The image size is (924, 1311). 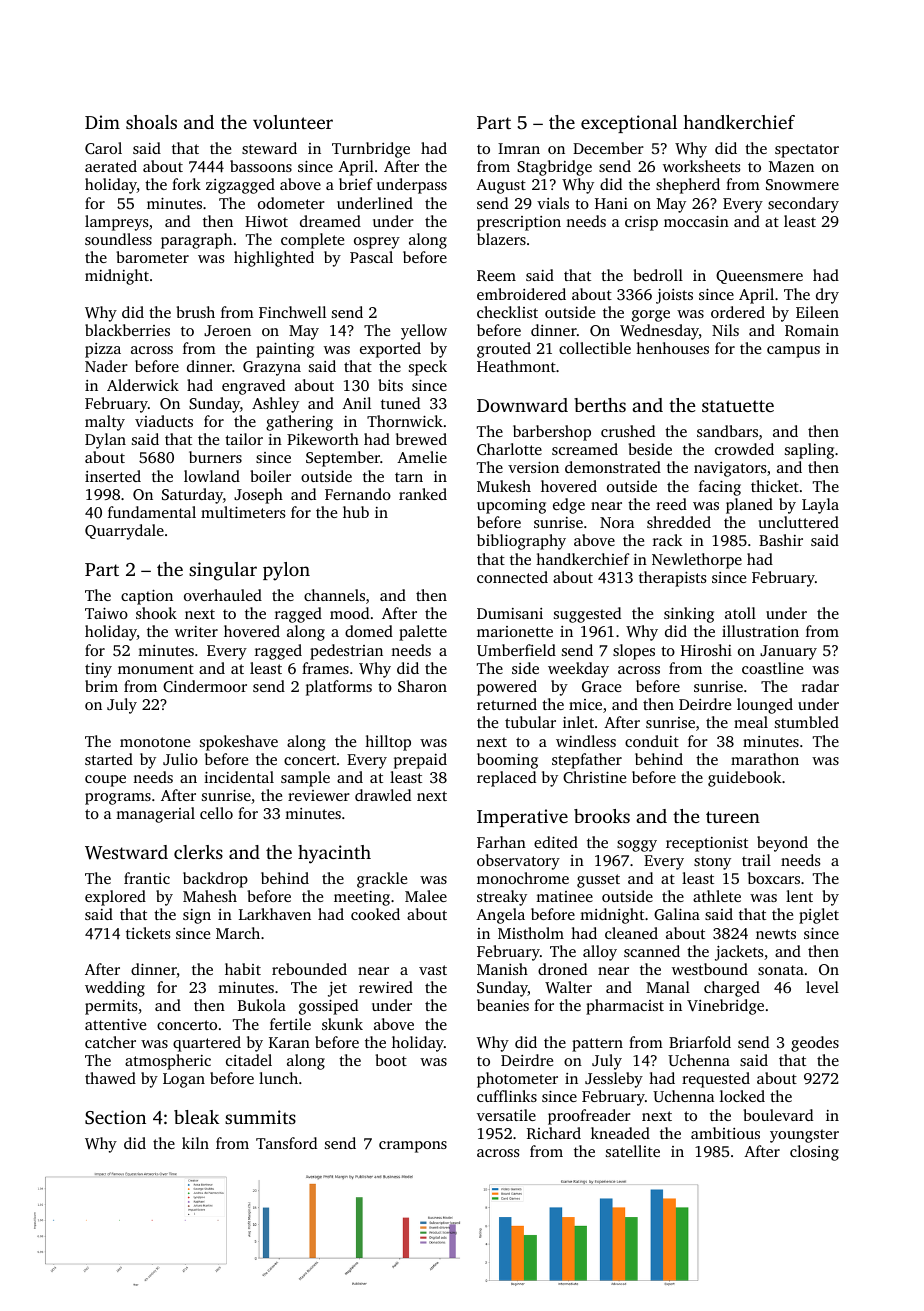 What do you see at coordinates (115, 1117) in the screenshot?
I see `Section` at bounding box center [115, 1117].
